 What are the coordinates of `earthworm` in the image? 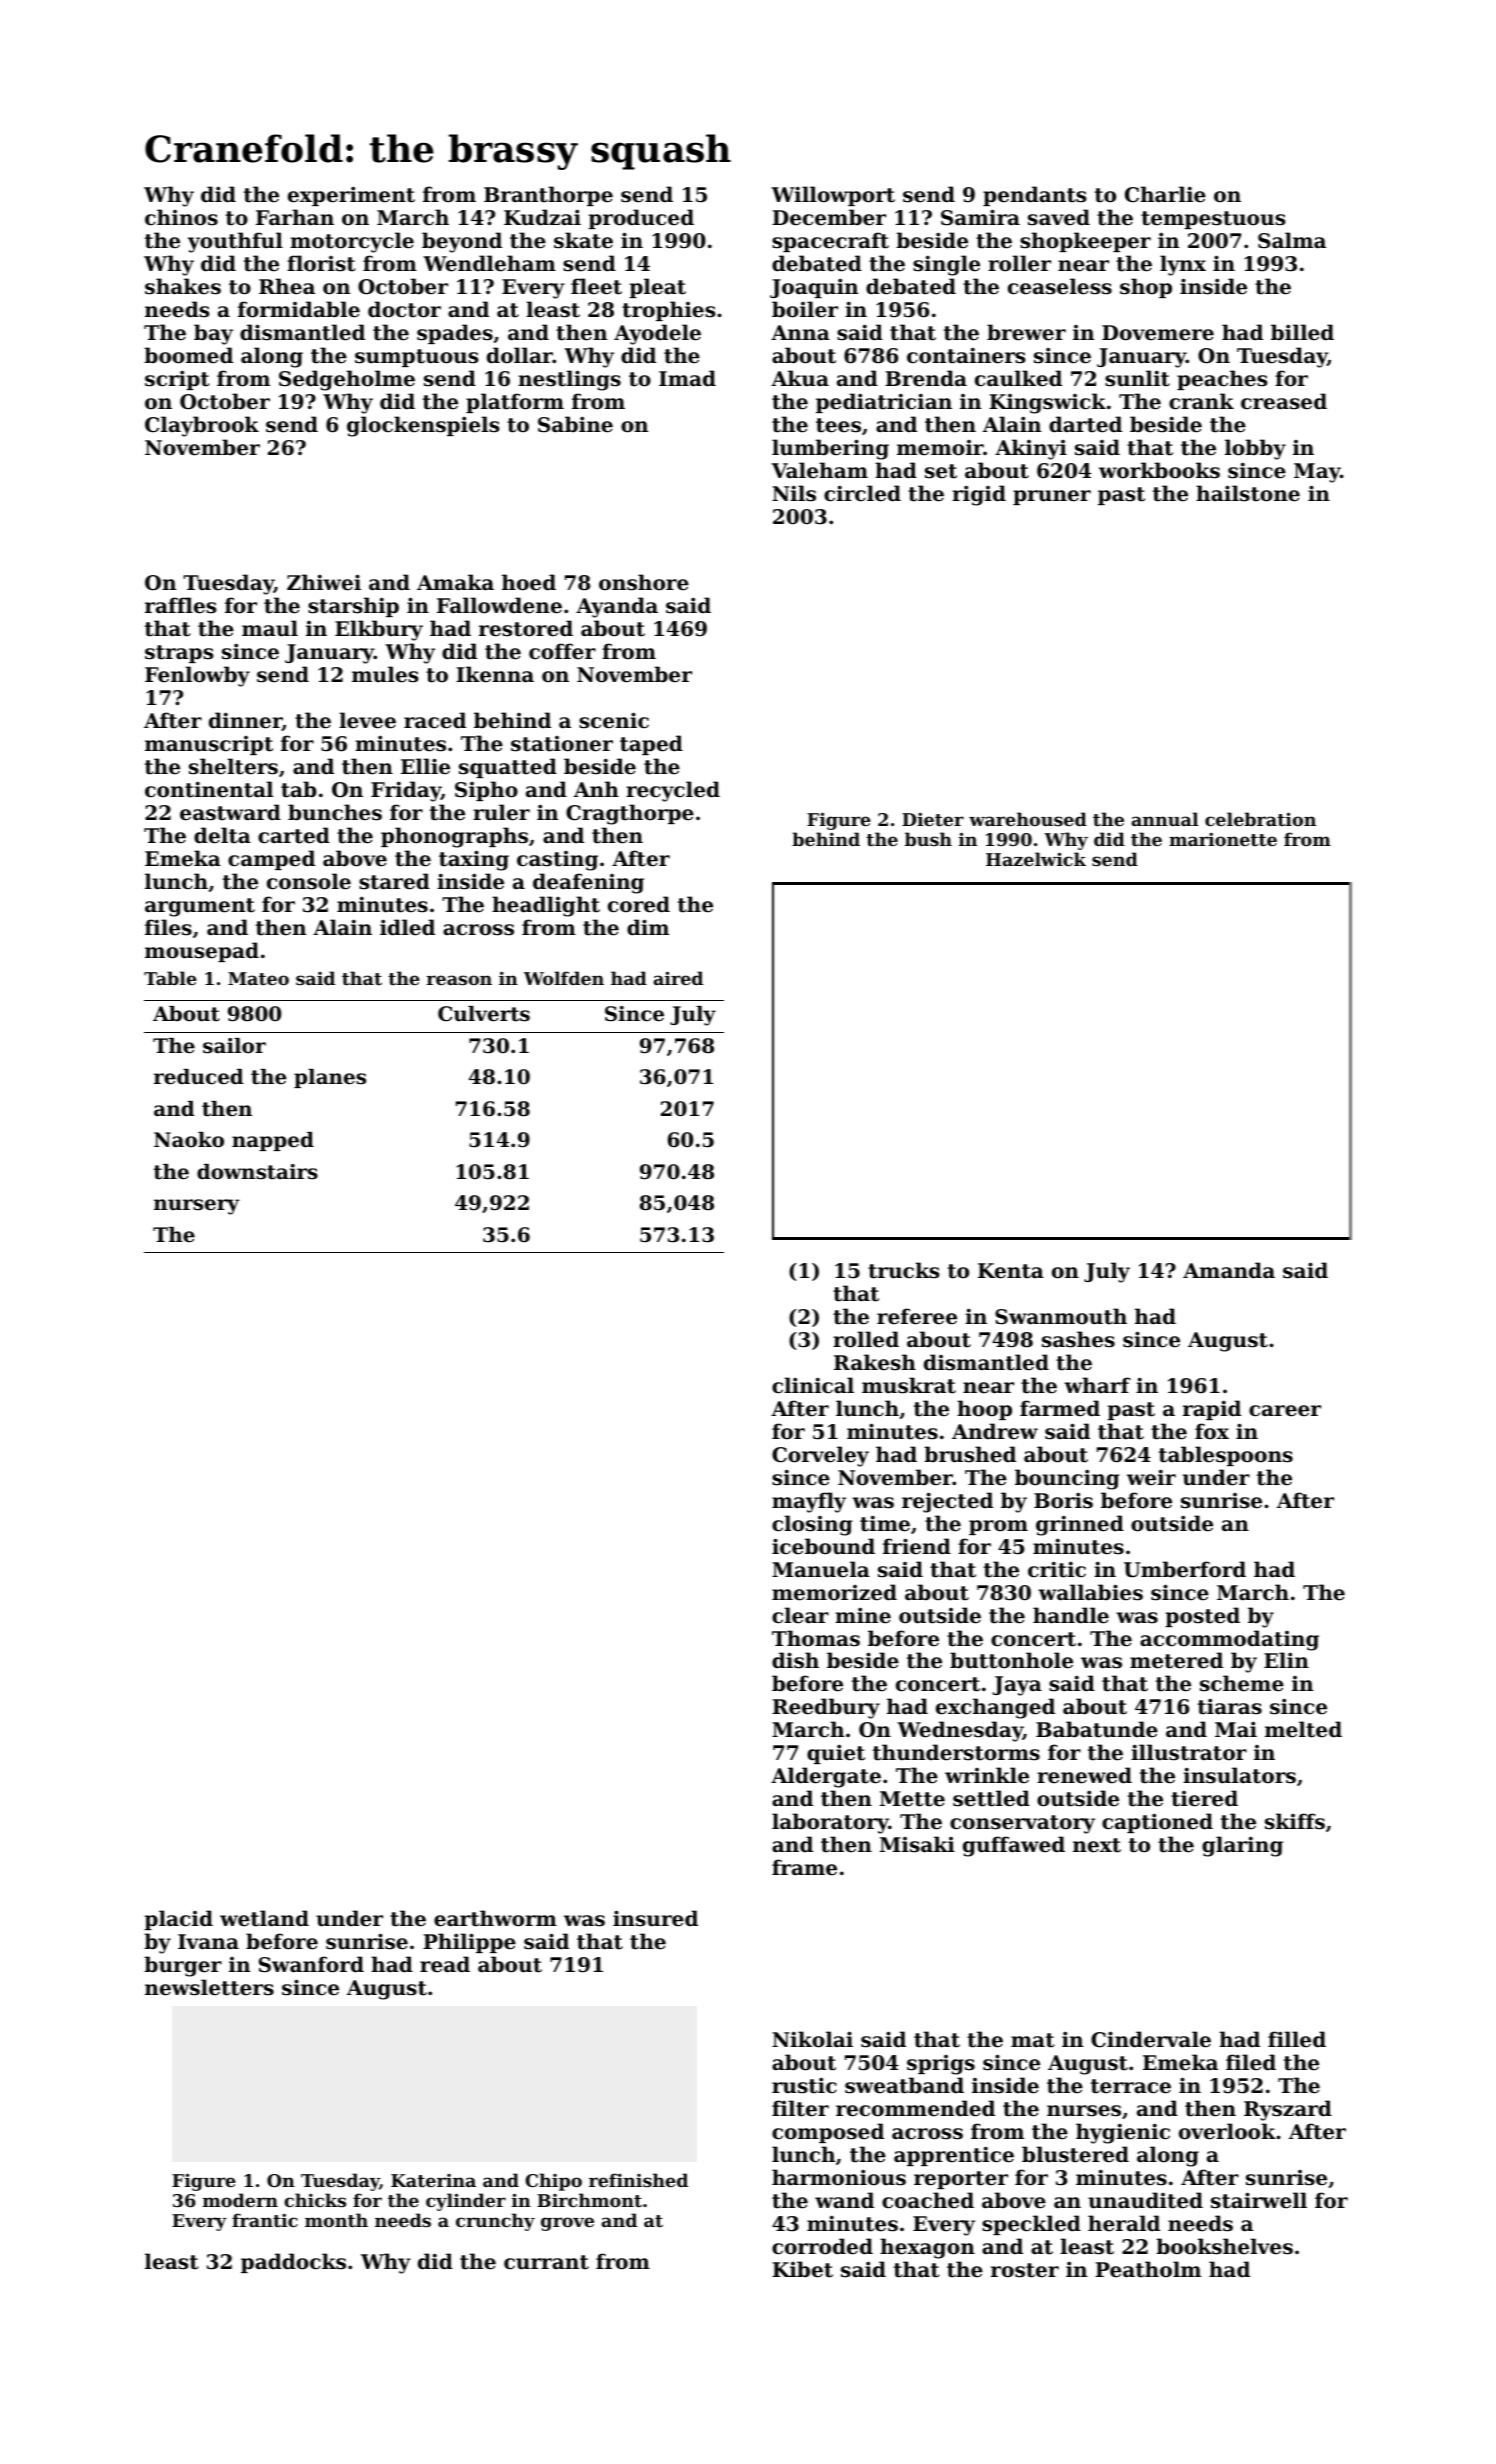 It's located at (495, 1918).
